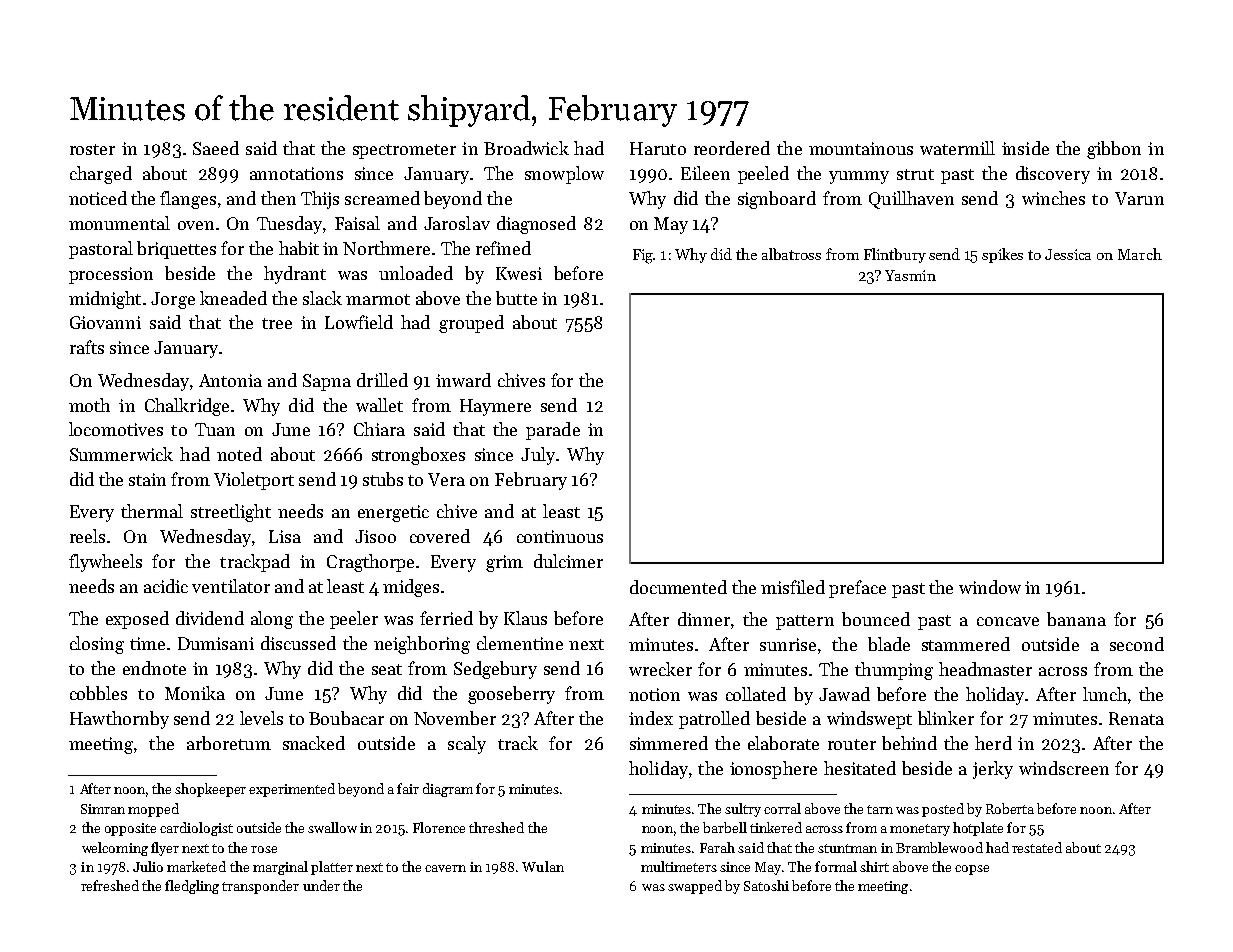  I want to click on swapped, so click(695, 887).
